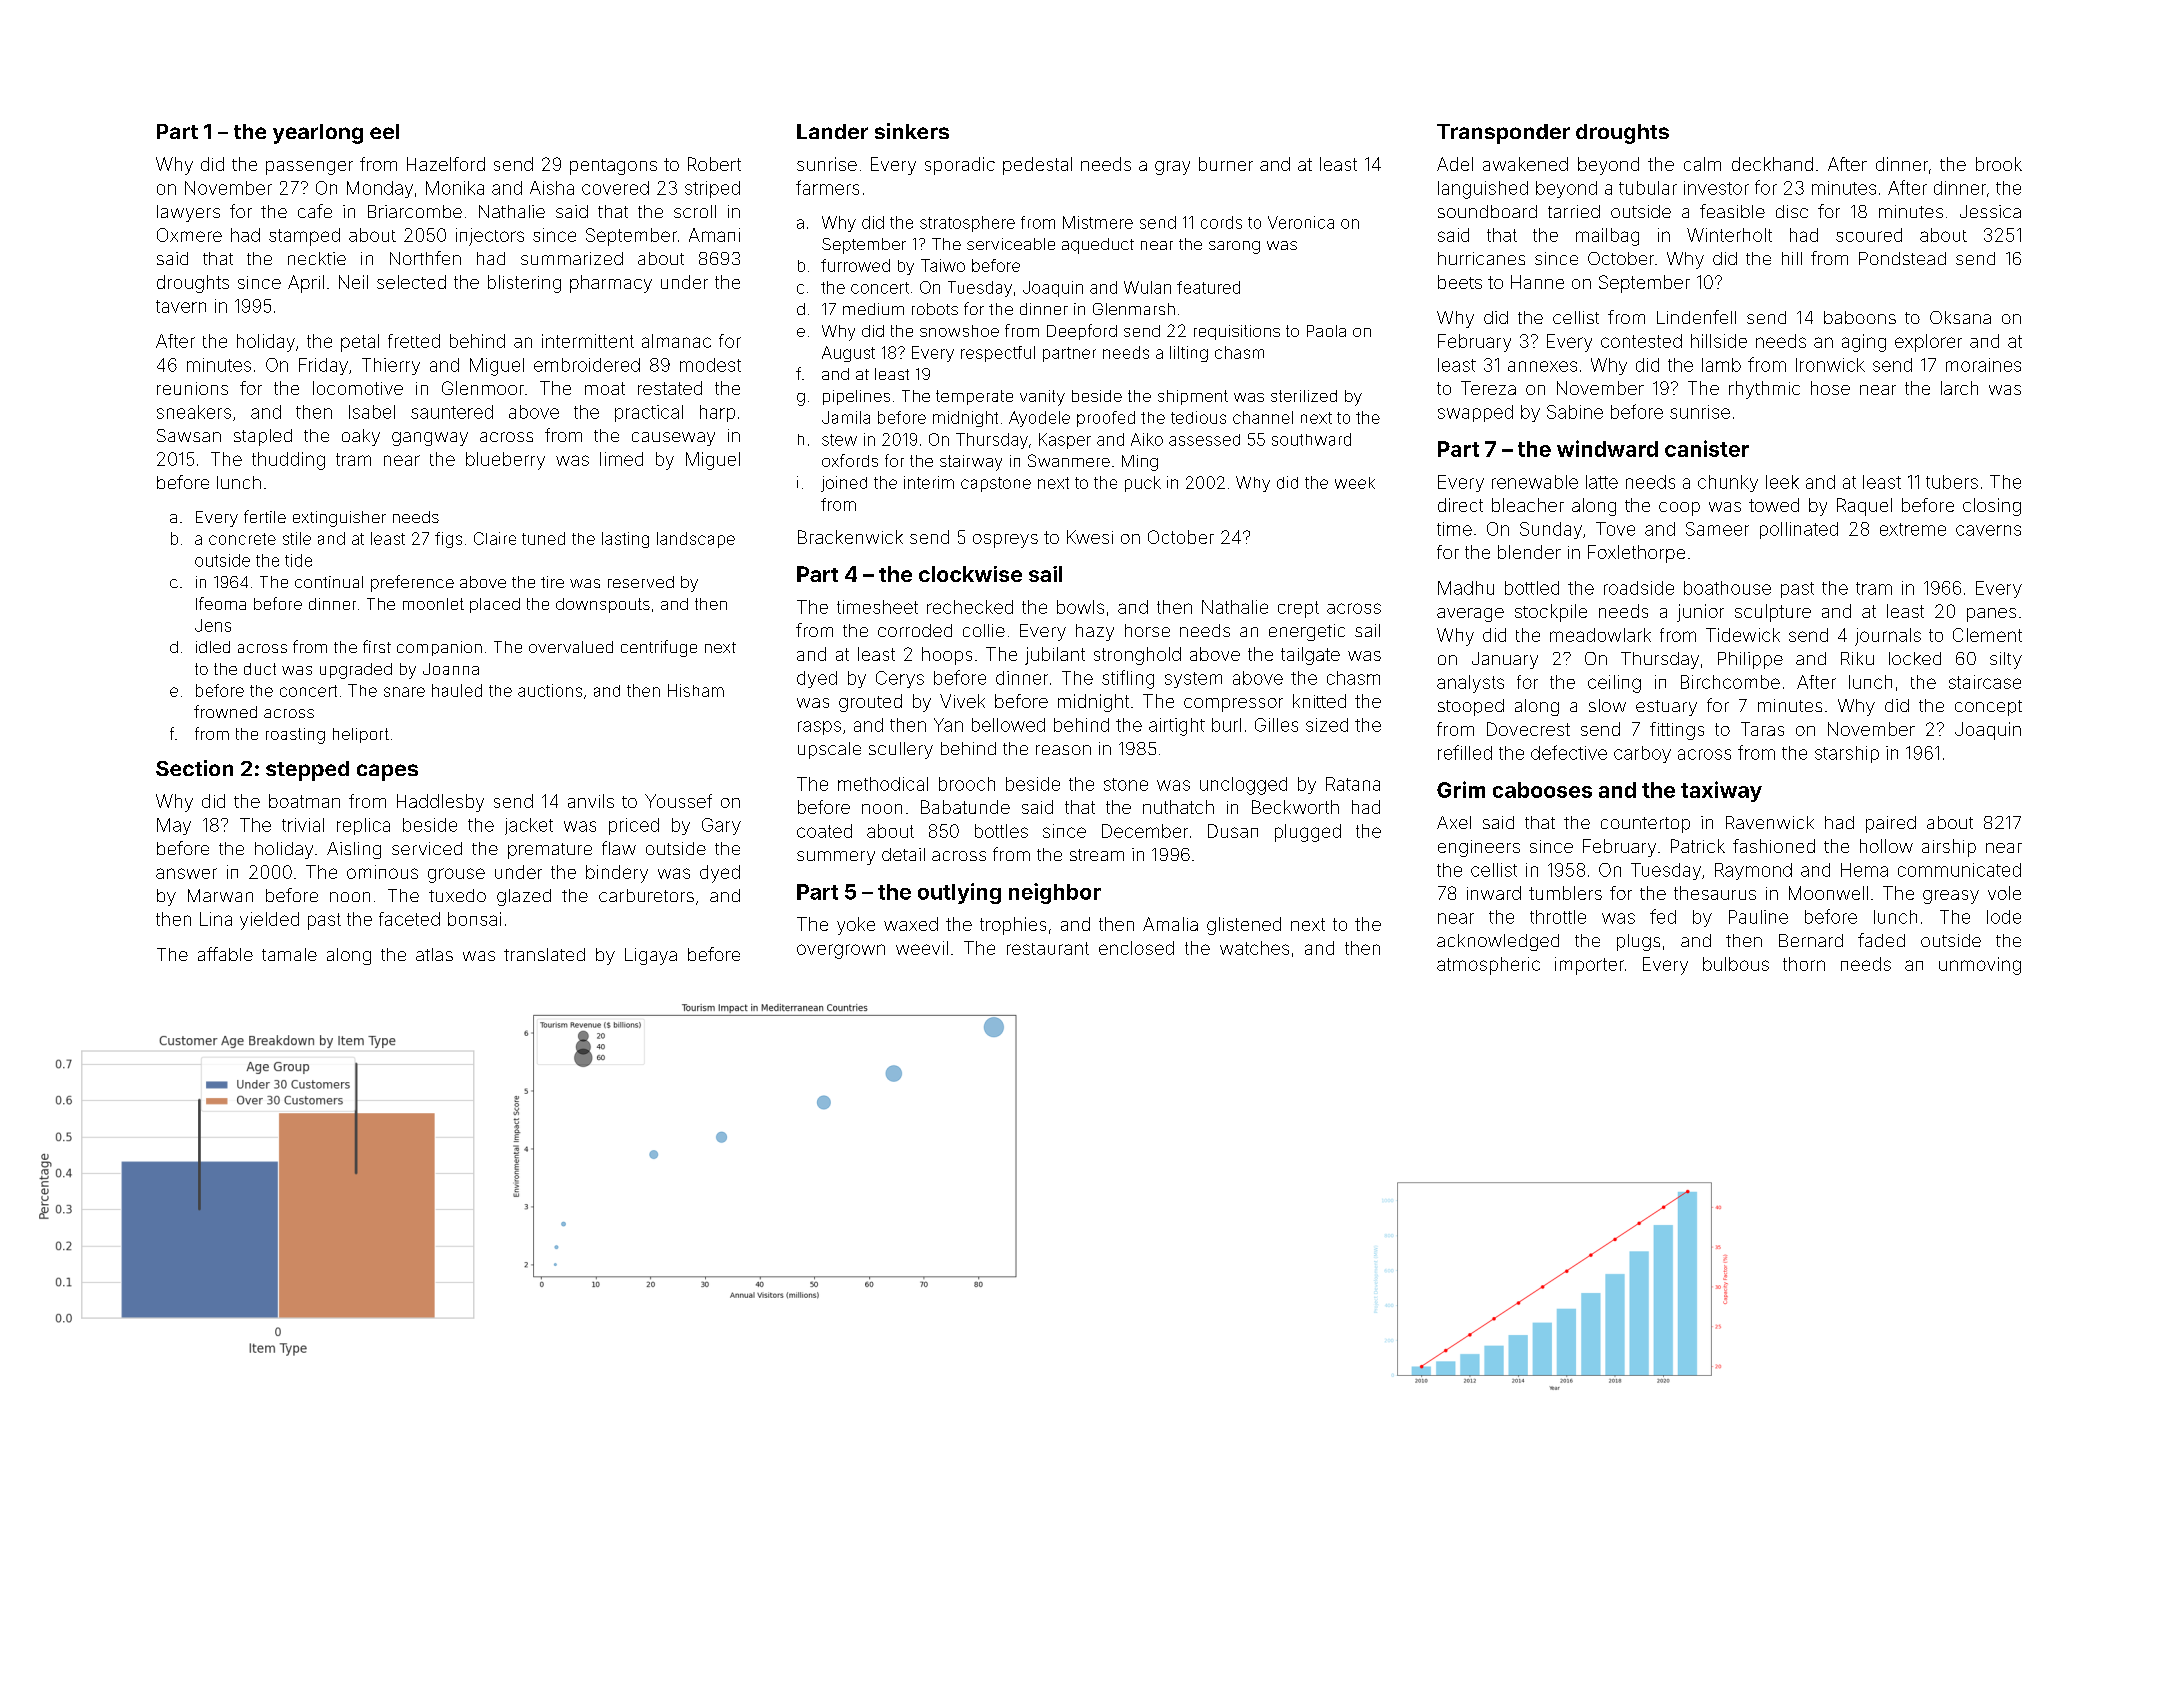 Image resolution: width=2178 pixels, height=1683 pixels. Describe the element at coordinates (213, 647) in the screenshot. I see `idled` at that location.
